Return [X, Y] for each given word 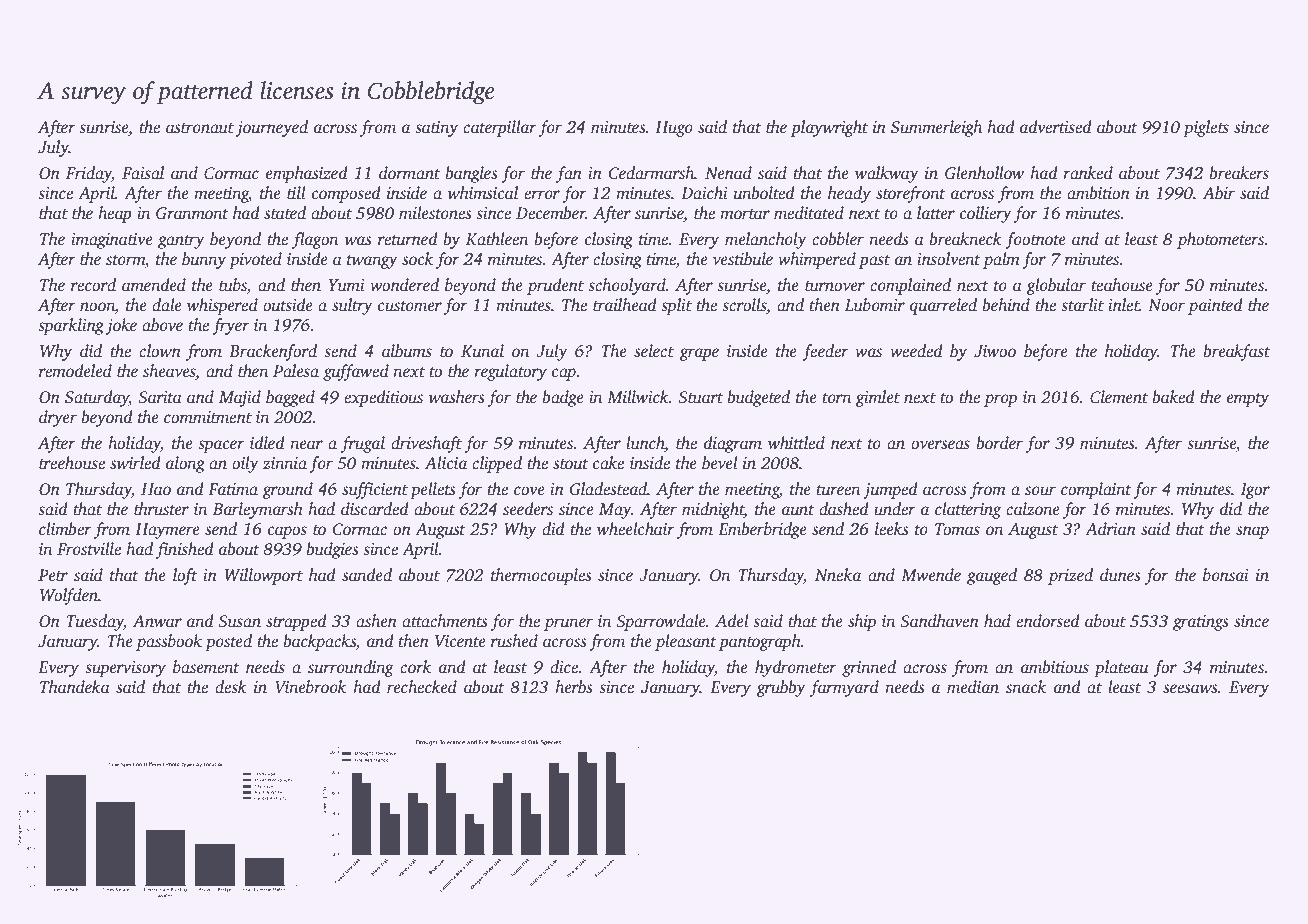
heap [115, 214]
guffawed [356, 372]
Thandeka [75, 687]
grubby [781, 688]
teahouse [1122, 285]
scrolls [744, 305]
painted [1215, 306]
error [542, 195]
